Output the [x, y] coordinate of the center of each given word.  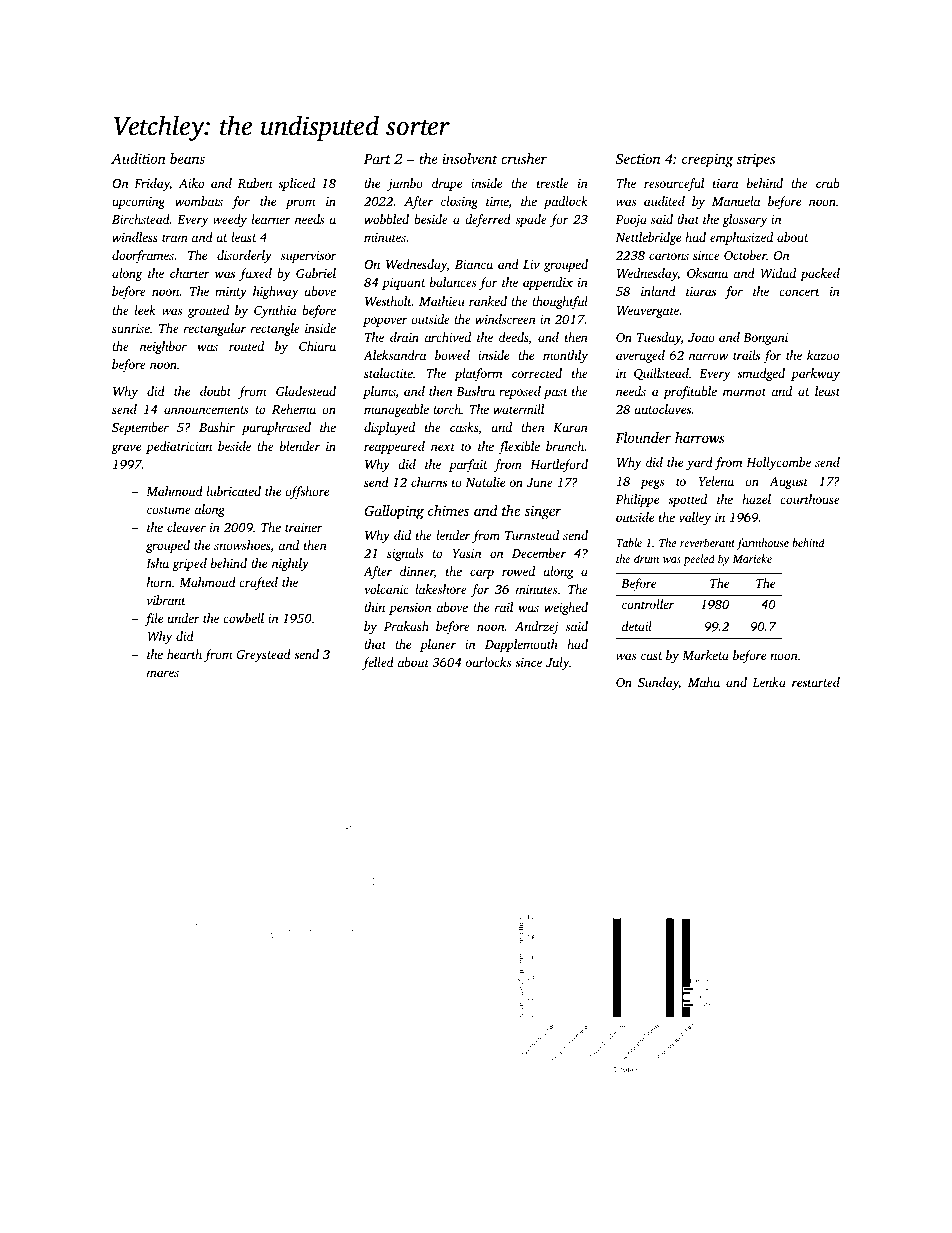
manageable [396, 410]
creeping [707, 161]
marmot [744, 392]
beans [187, 158]
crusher [524, 158]
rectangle [275, 329]
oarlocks [488, 662]
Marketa [705, 655]
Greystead [263, 655]
